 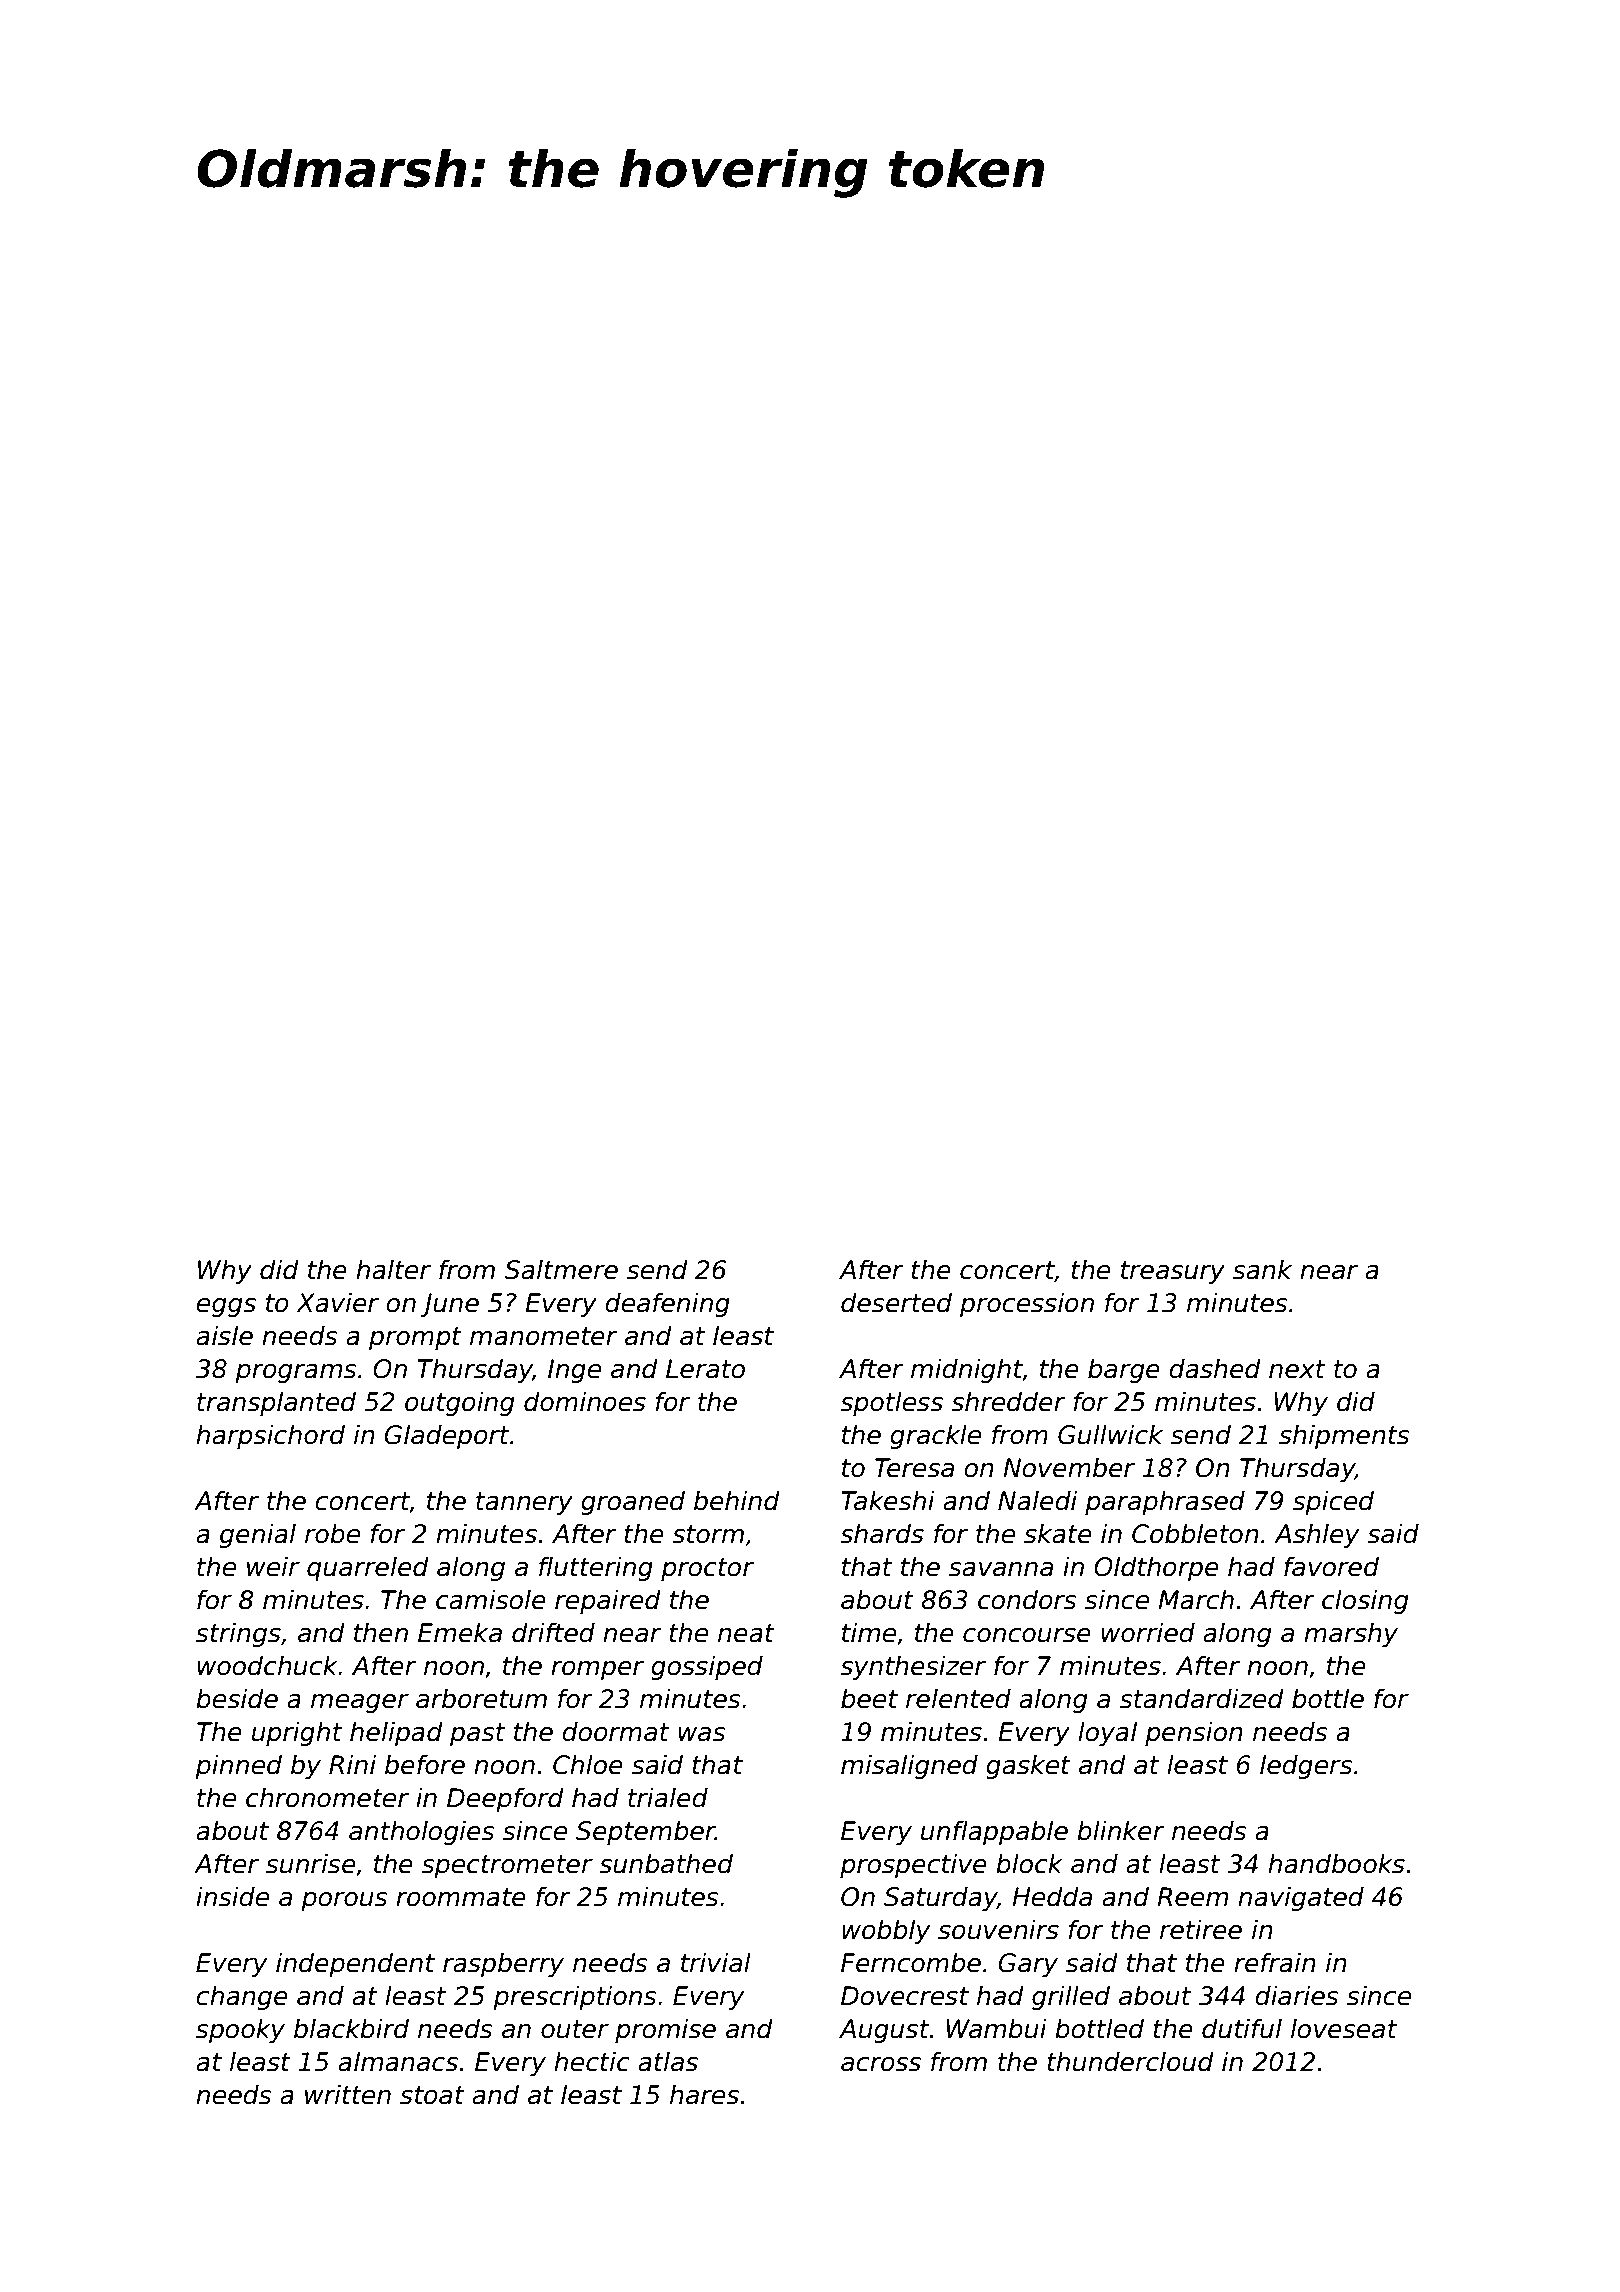 I want to click on transplanted, so click(x=276, y=1403).
